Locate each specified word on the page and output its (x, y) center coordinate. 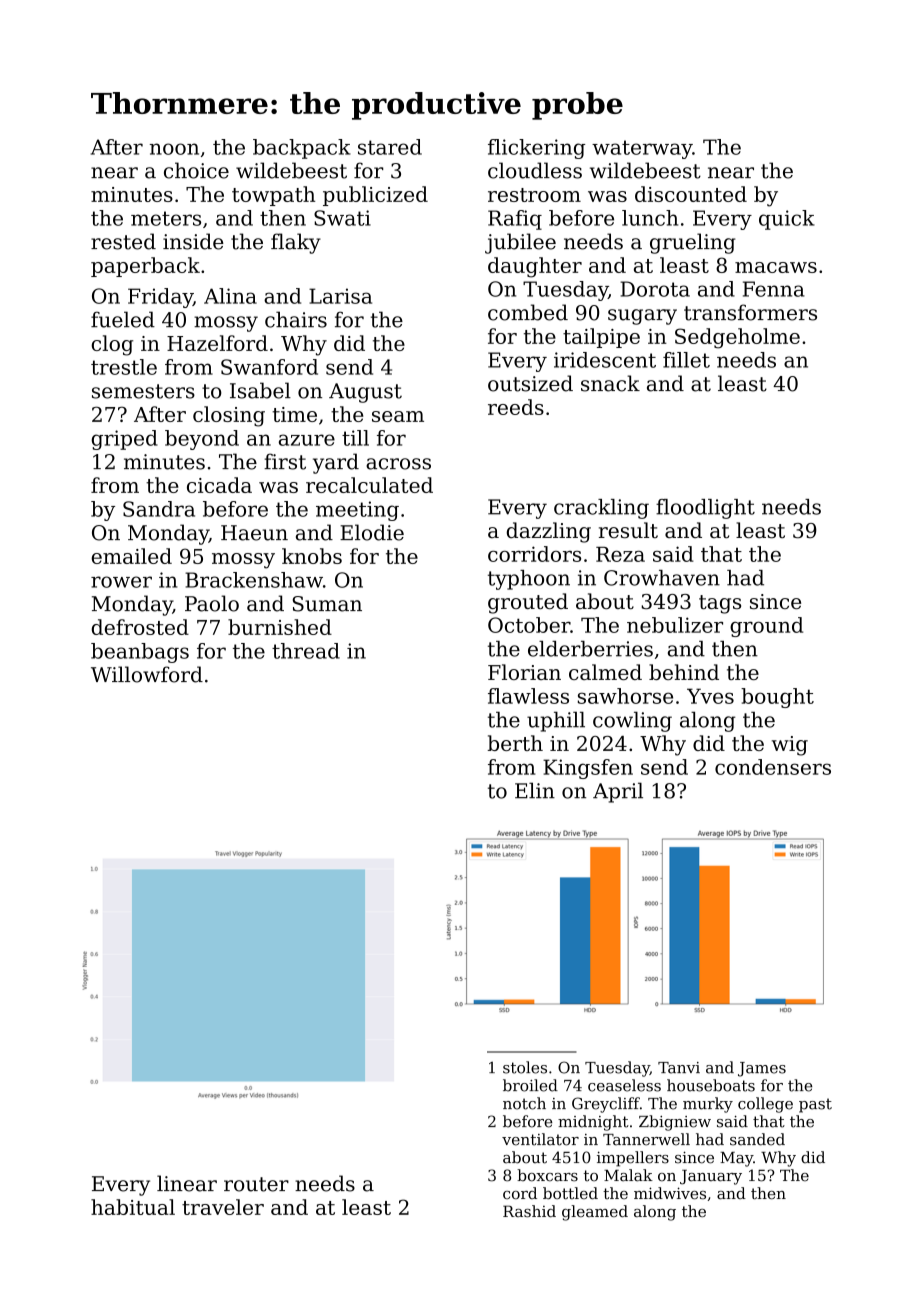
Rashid (529, 1211)
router (256, 1184)
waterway (642, 149)
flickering (536, 149)
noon (174, 149)
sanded (757, 1139)
